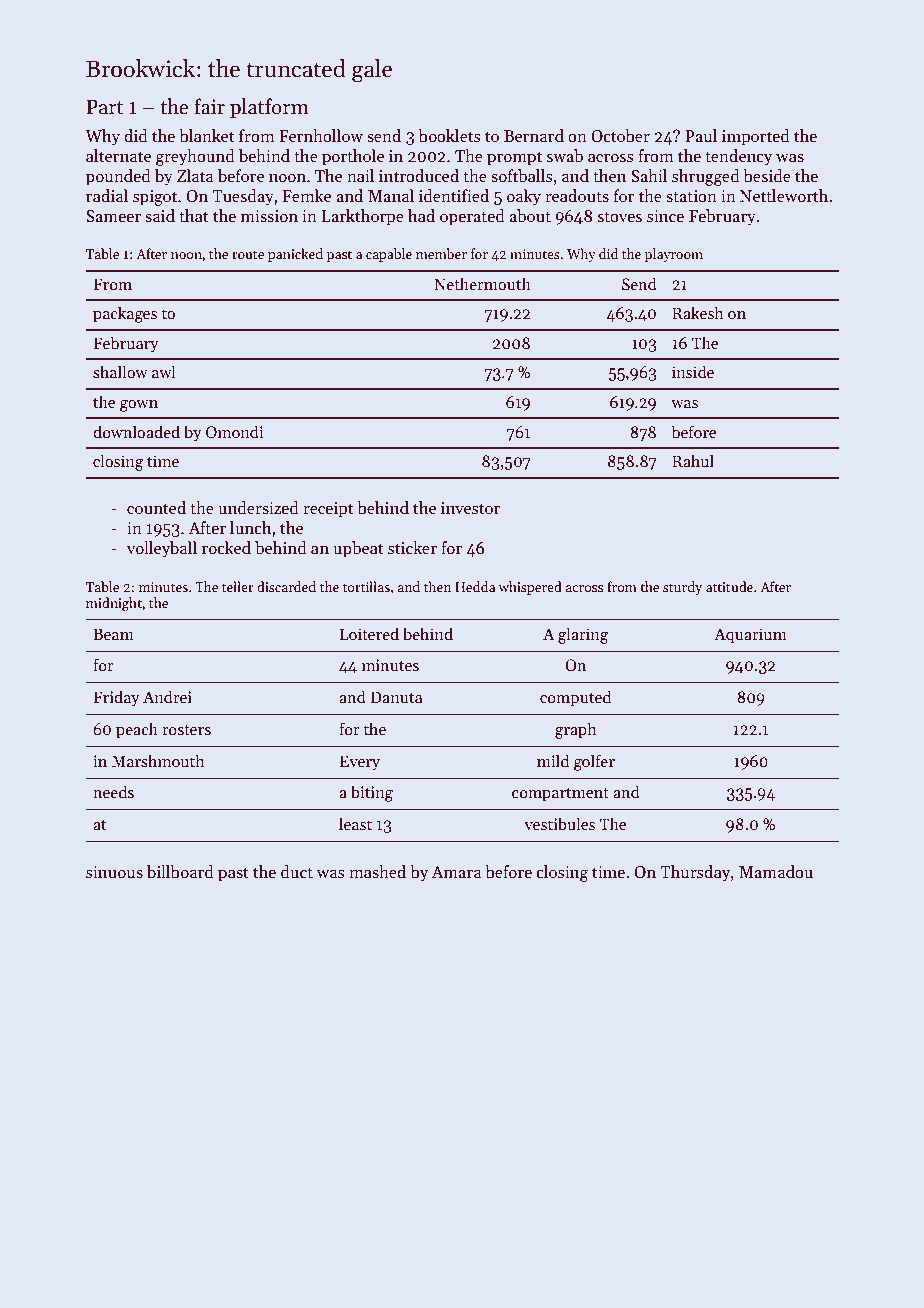  I want to click on imported, so click(756, 137).
